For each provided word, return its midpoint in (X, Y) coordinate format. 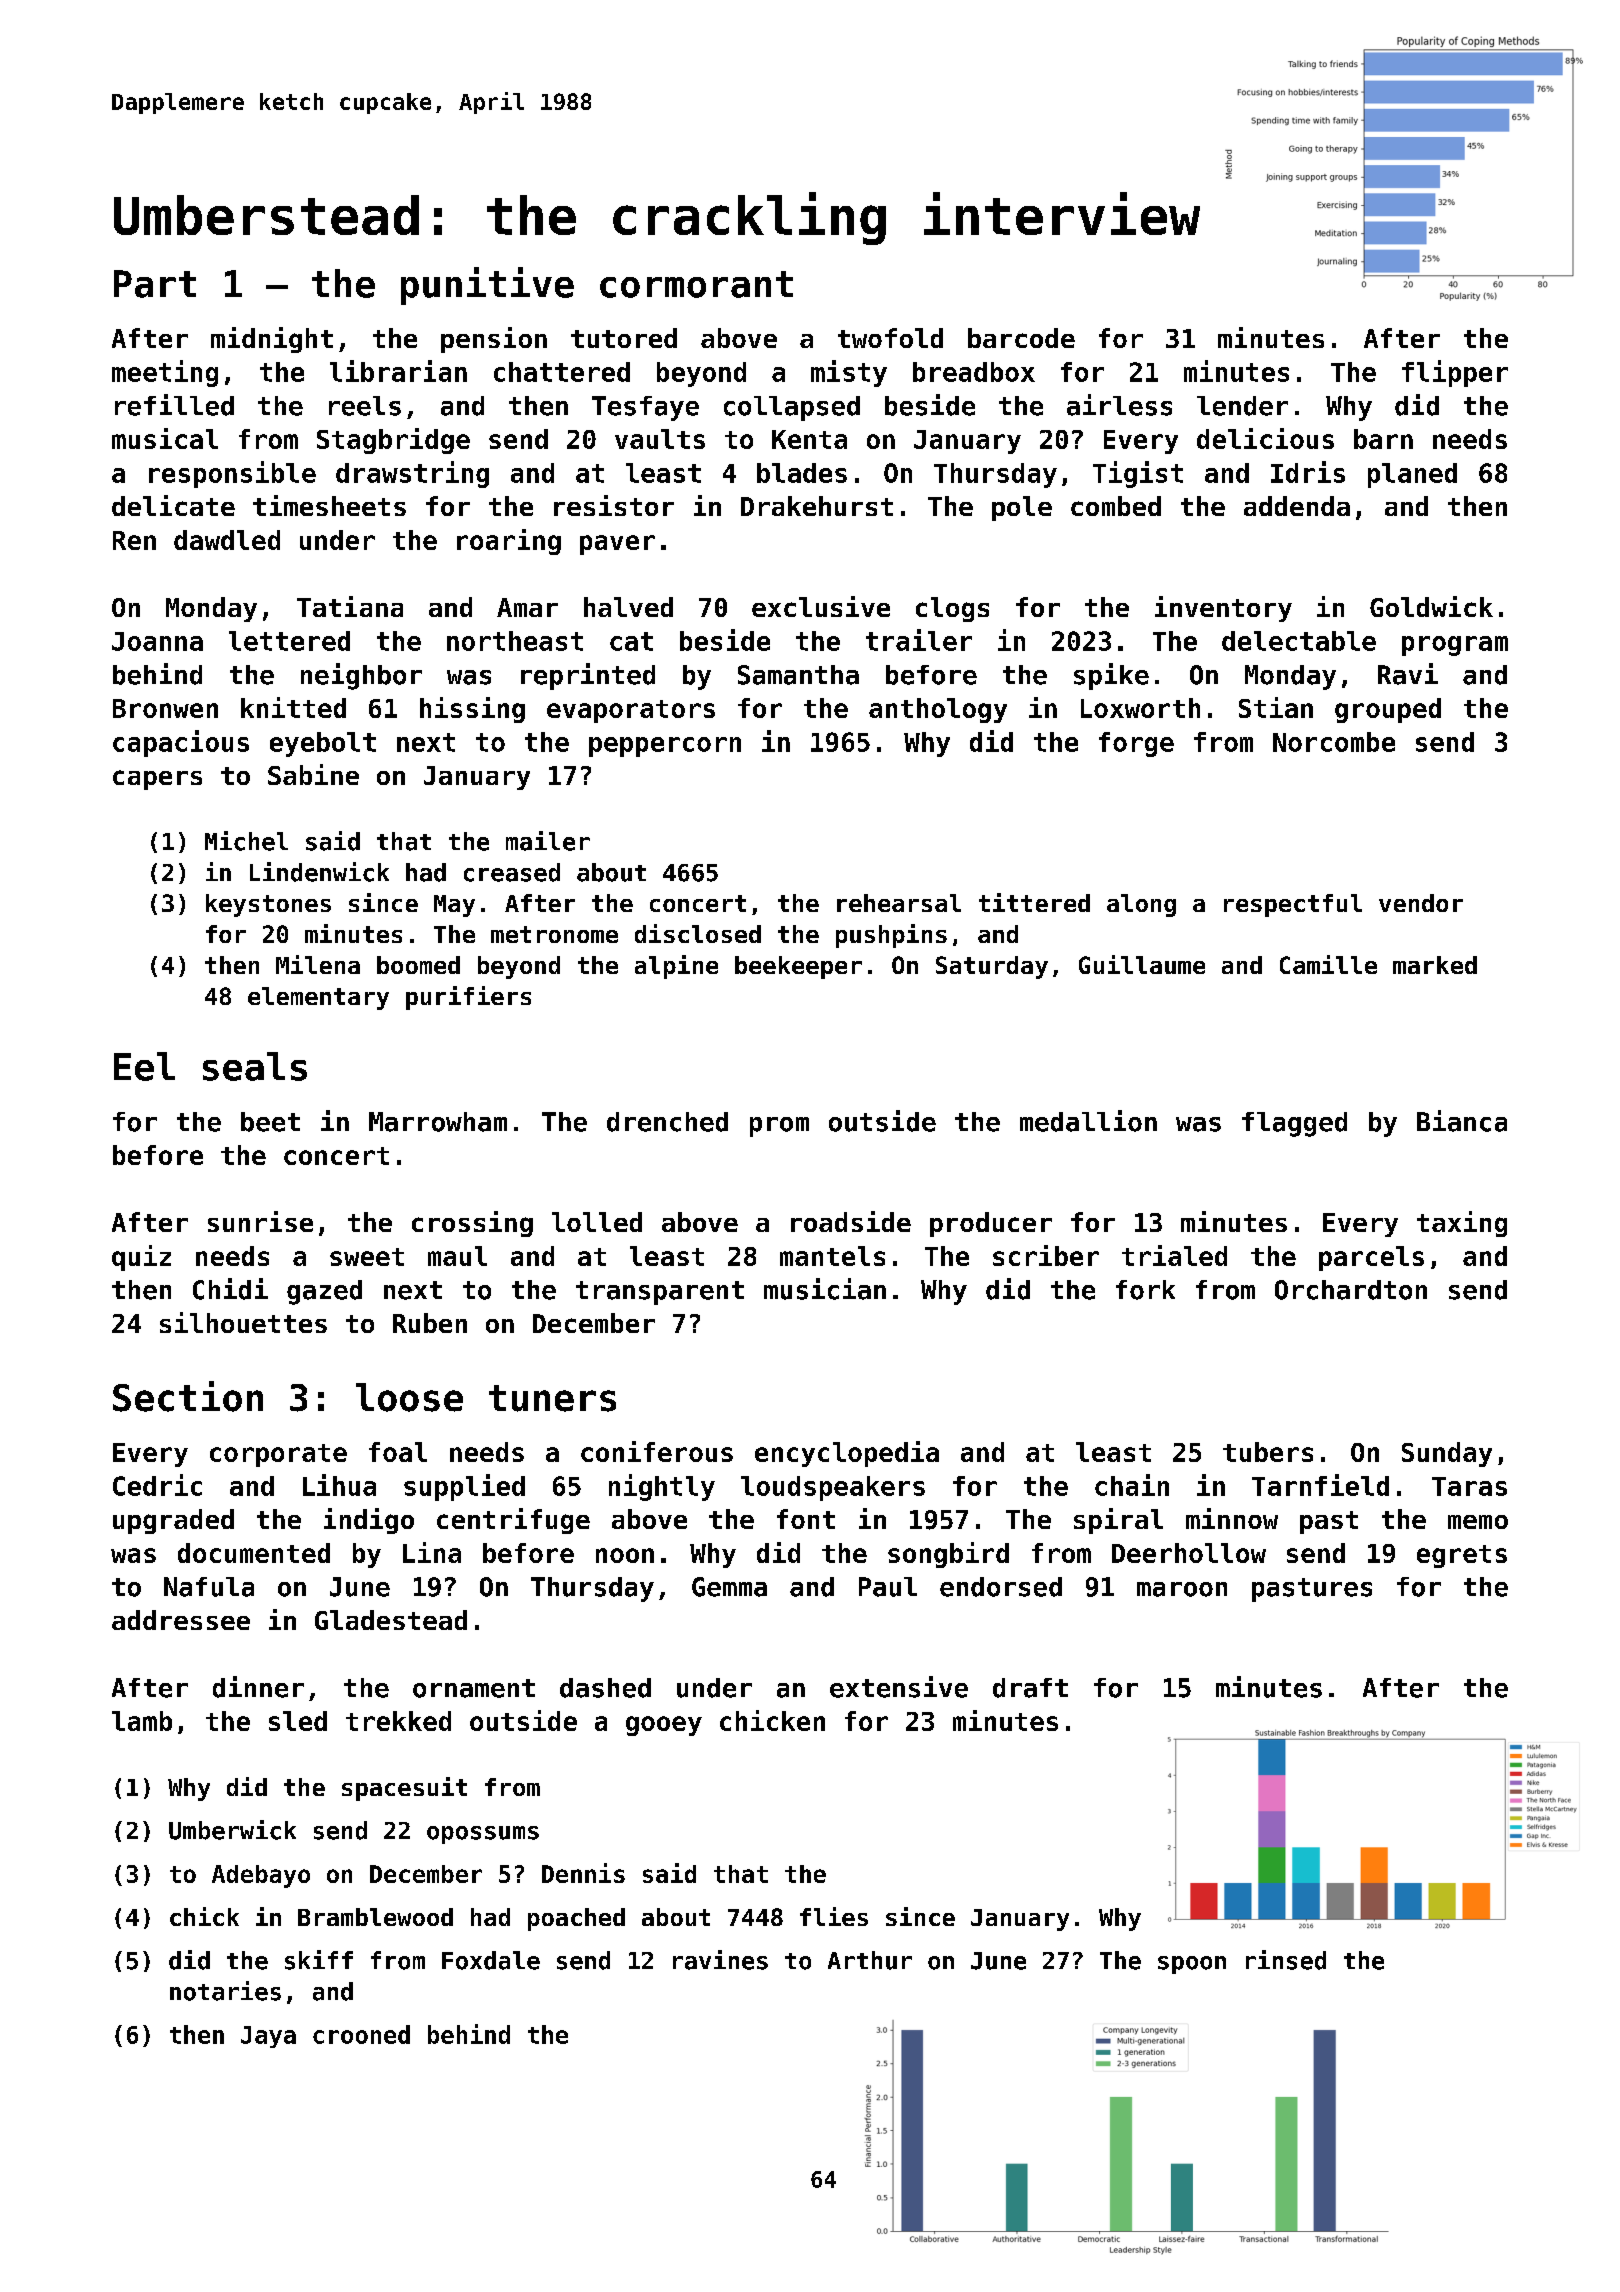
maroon (1182, 1589)
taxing (1462, 1224)
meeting (165, 373)
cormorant (696, 284)
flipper (1455, 373)
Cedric (157, 1485)
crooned (361, 2034)
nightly (662, 1487)
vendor (1421, 903)
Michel (246, 841)
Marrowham (438, 1122)
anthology (938, 710)
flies (834, 1916)
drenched (667, 1122)
